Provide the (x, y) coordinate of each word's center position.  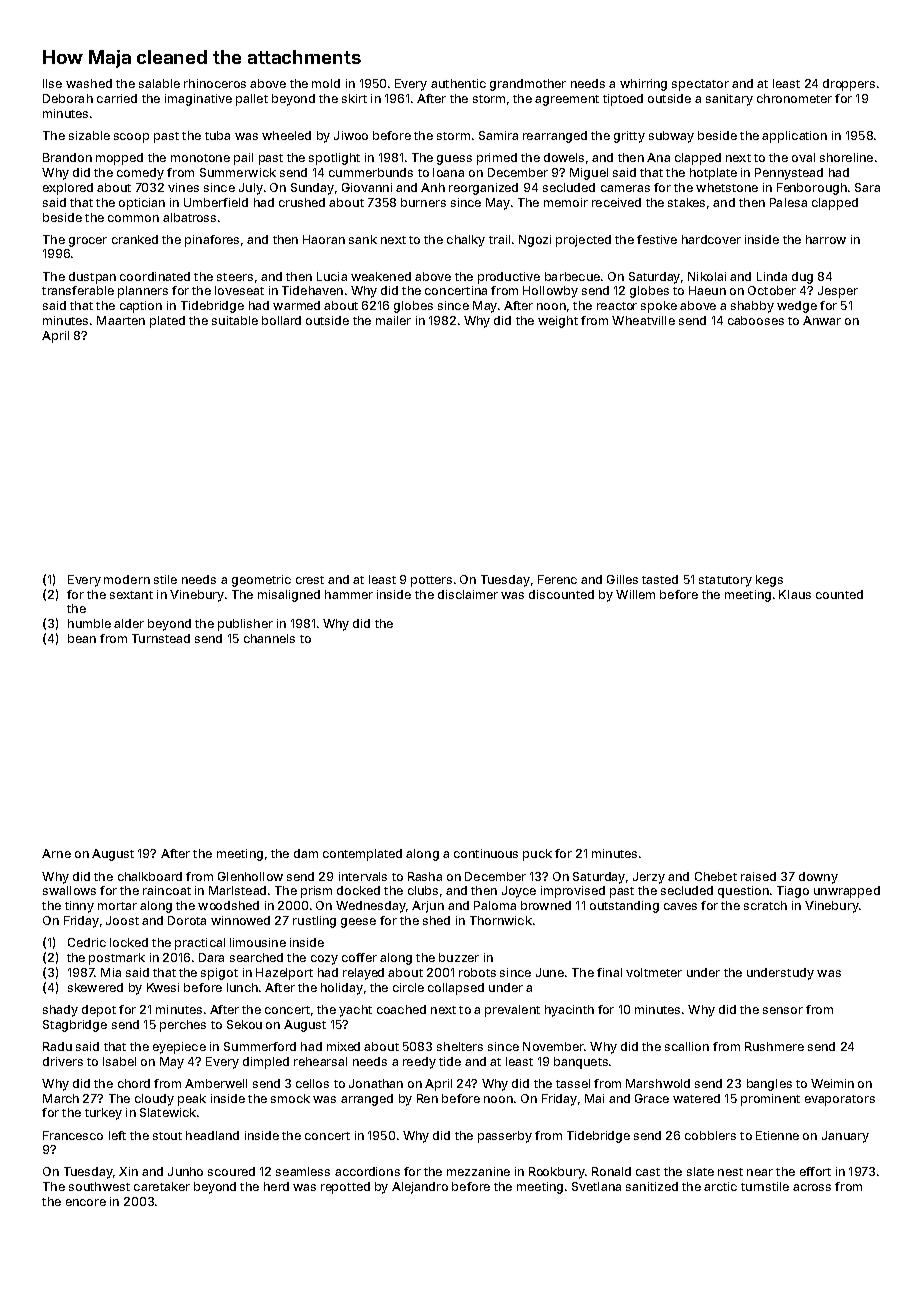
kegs (769, 581)
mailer (393, 320)
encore (86, 1202)
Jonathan (376, 1083)
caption (141, 307)
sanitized (652, 1186)
